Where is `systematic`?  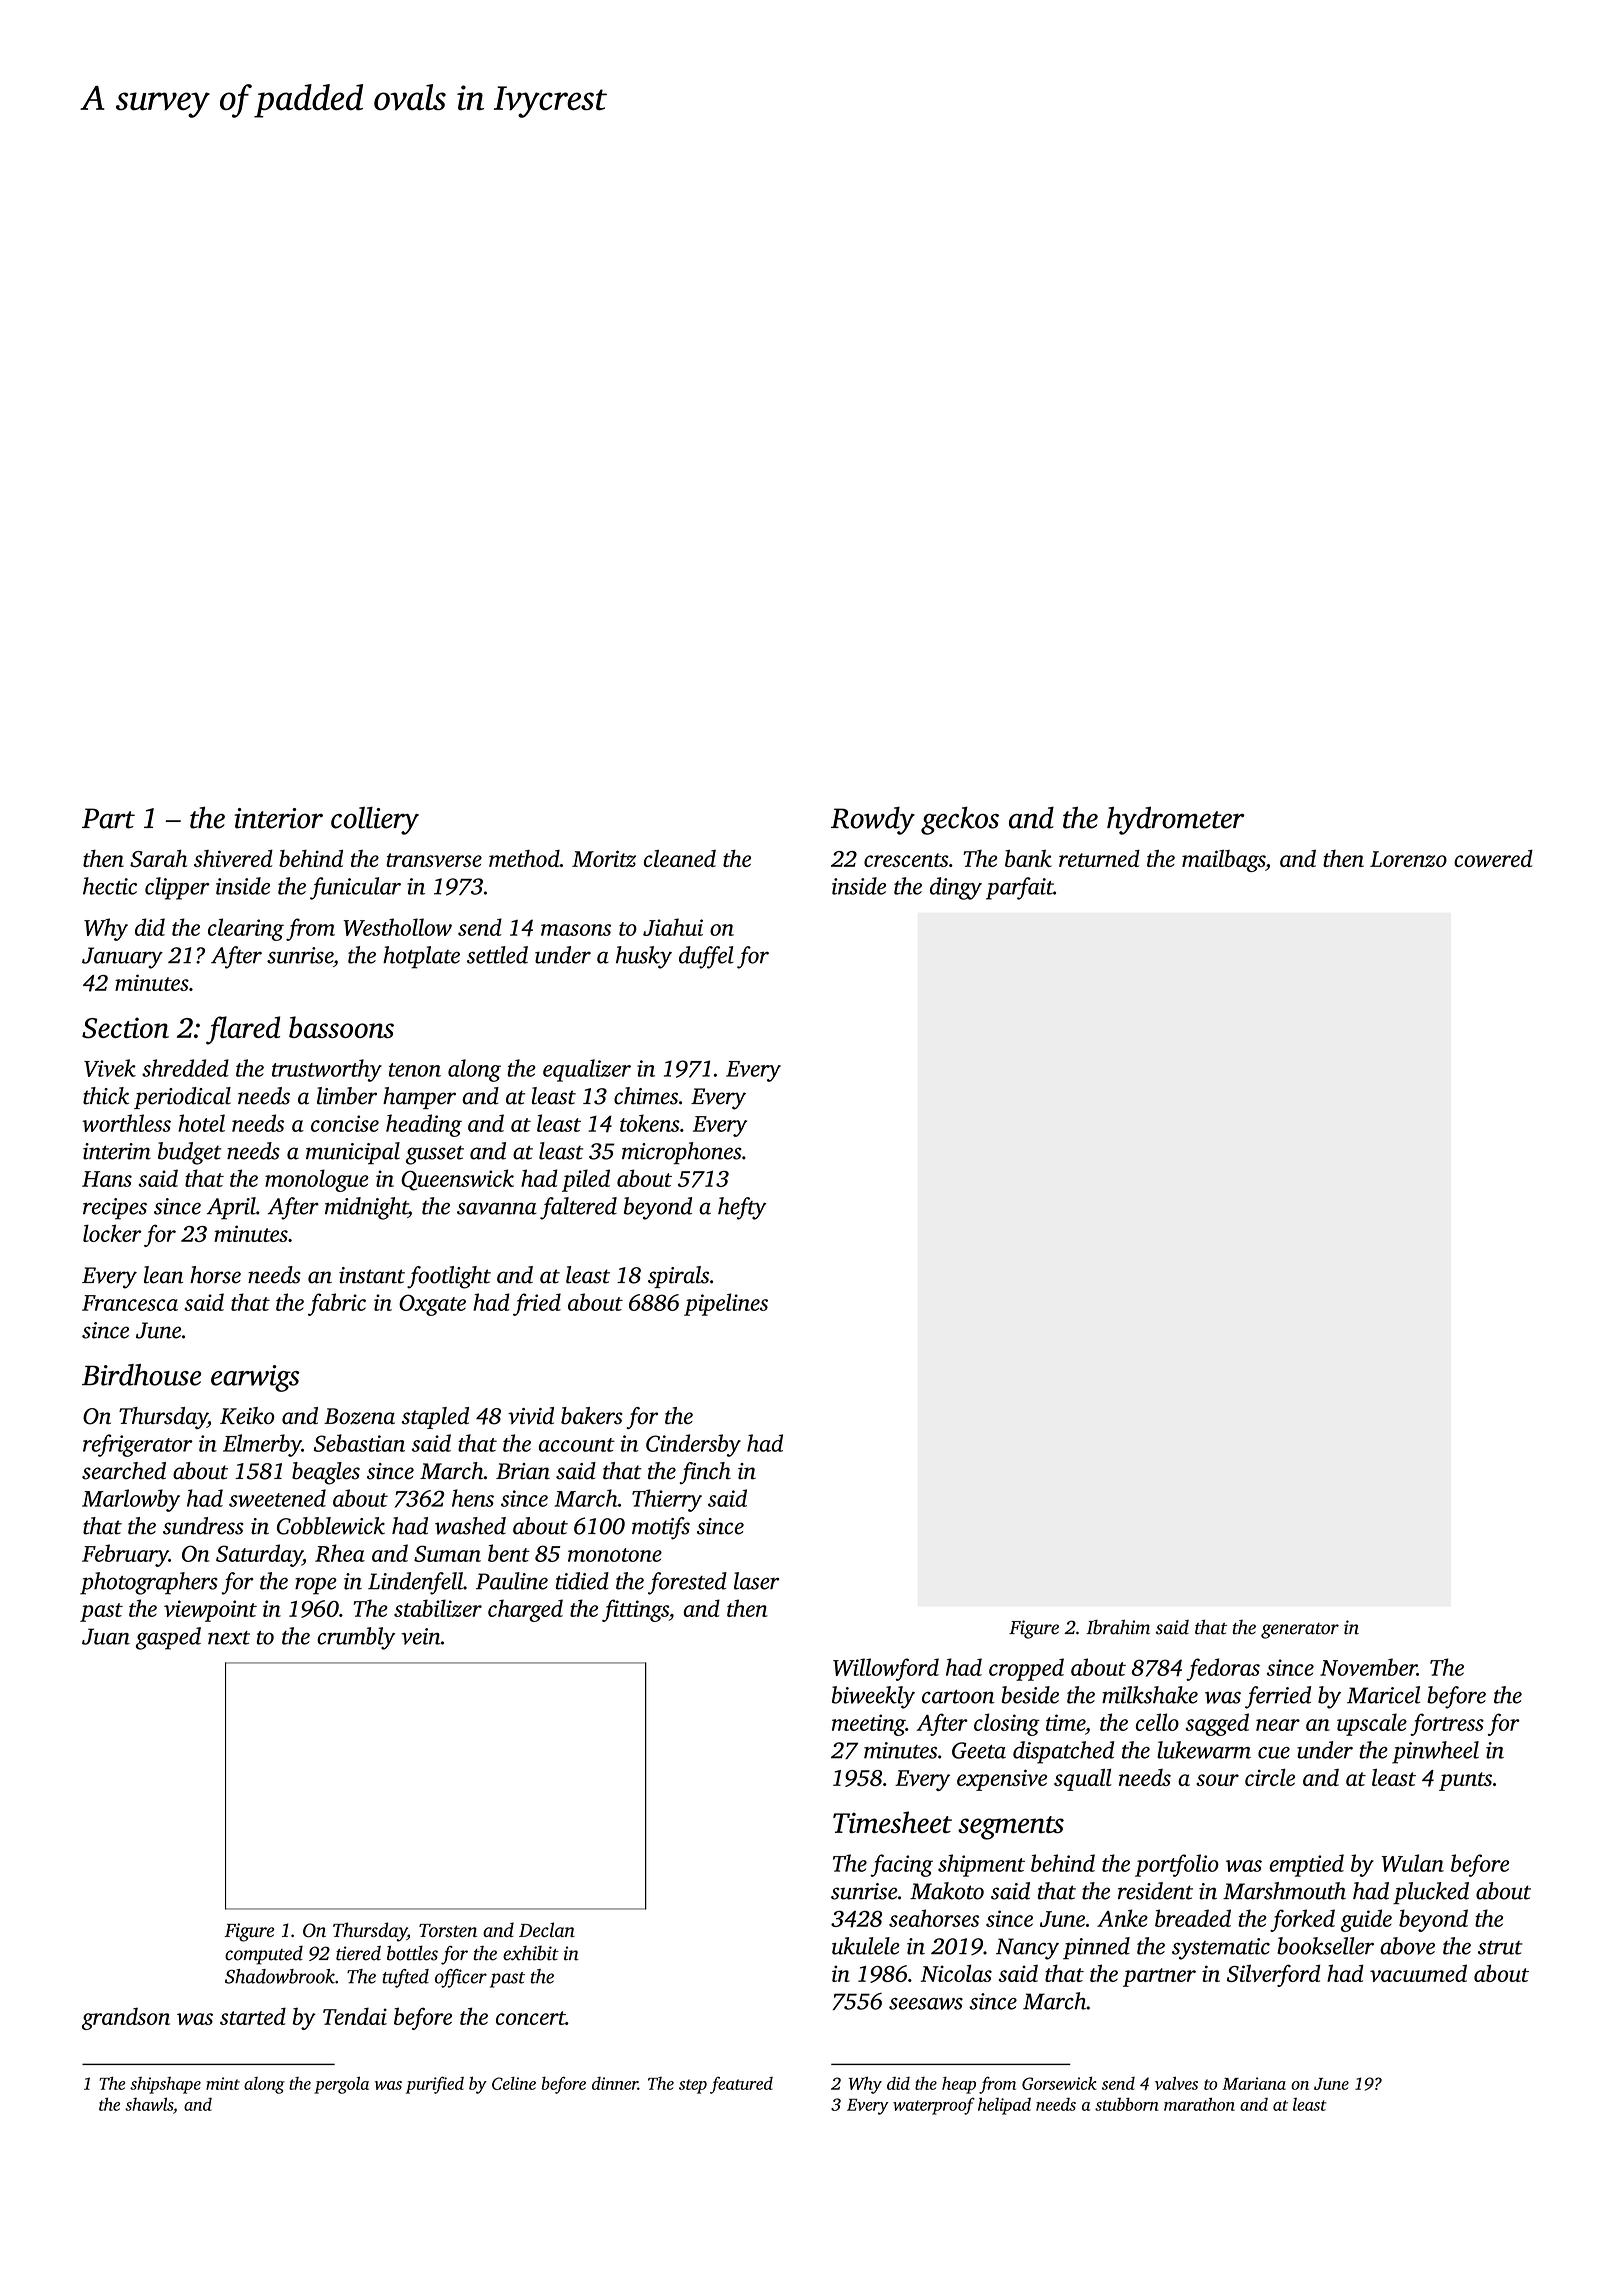 systematic is located at coordinates (1221, 1949).
